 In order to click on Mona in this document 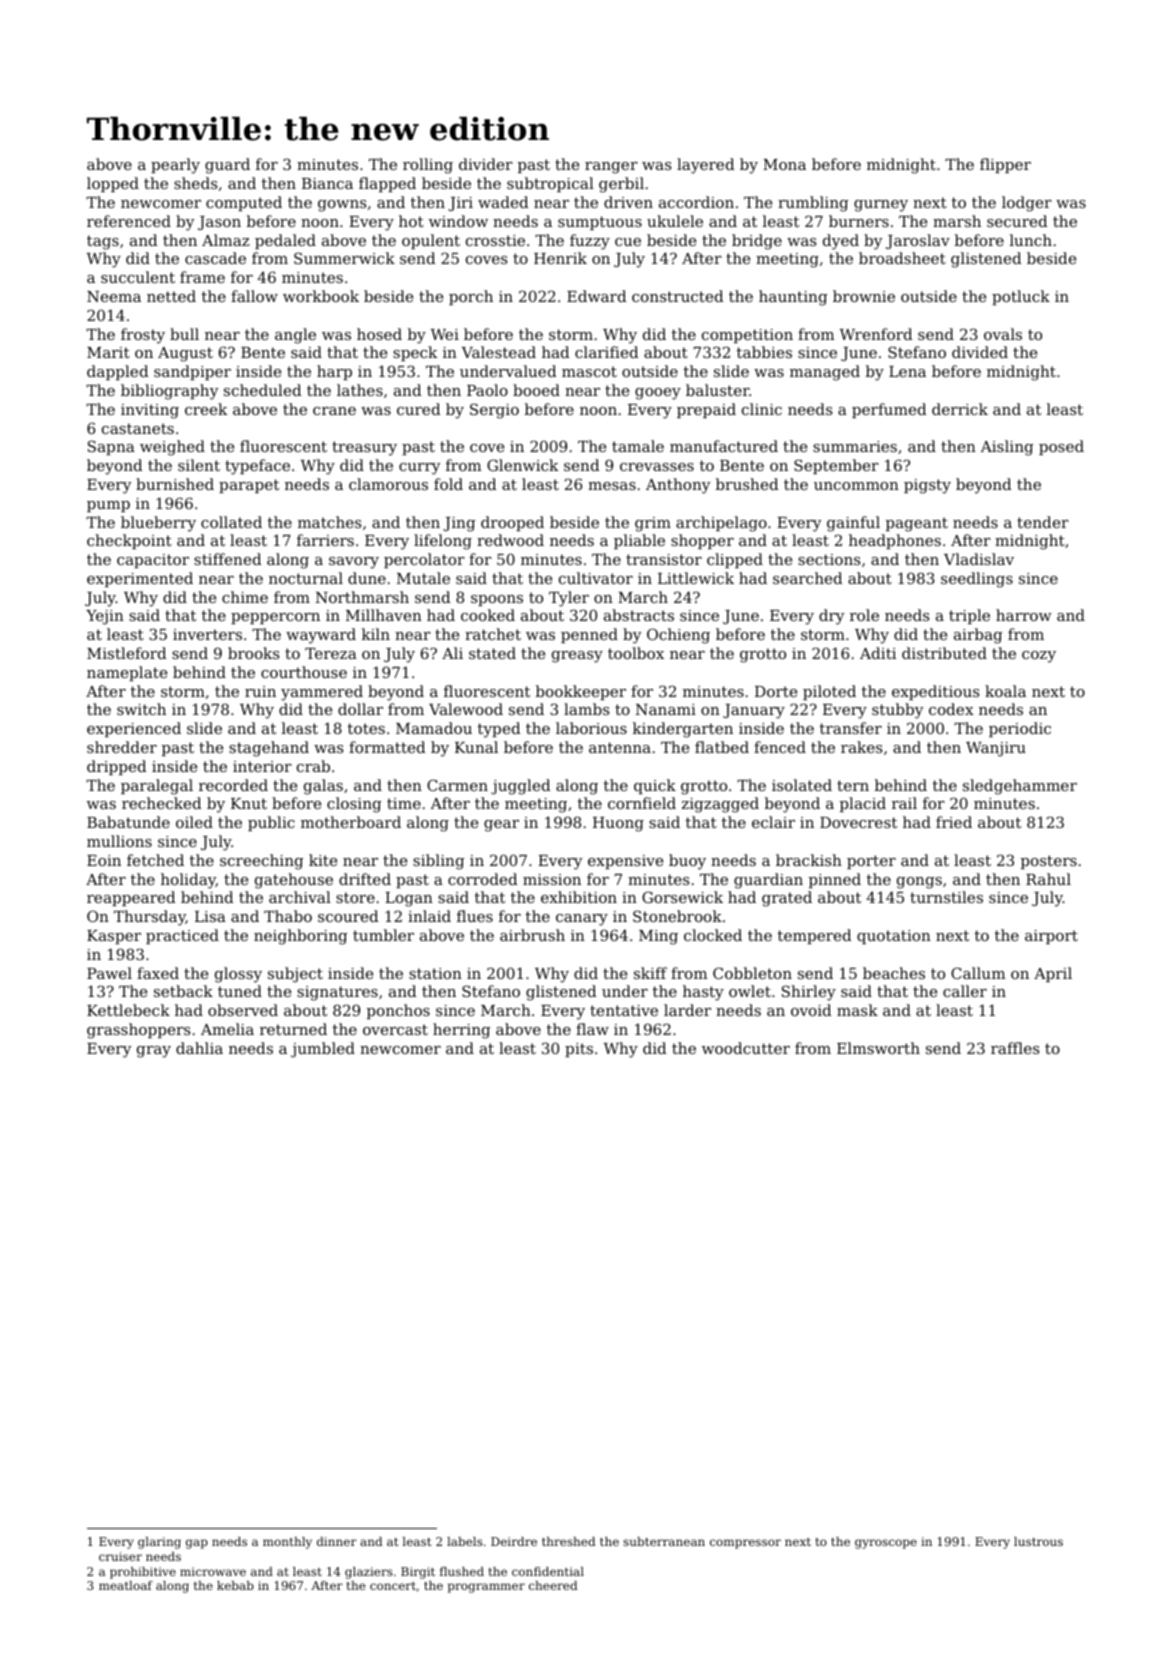, I will do `click(784, 164)`.
